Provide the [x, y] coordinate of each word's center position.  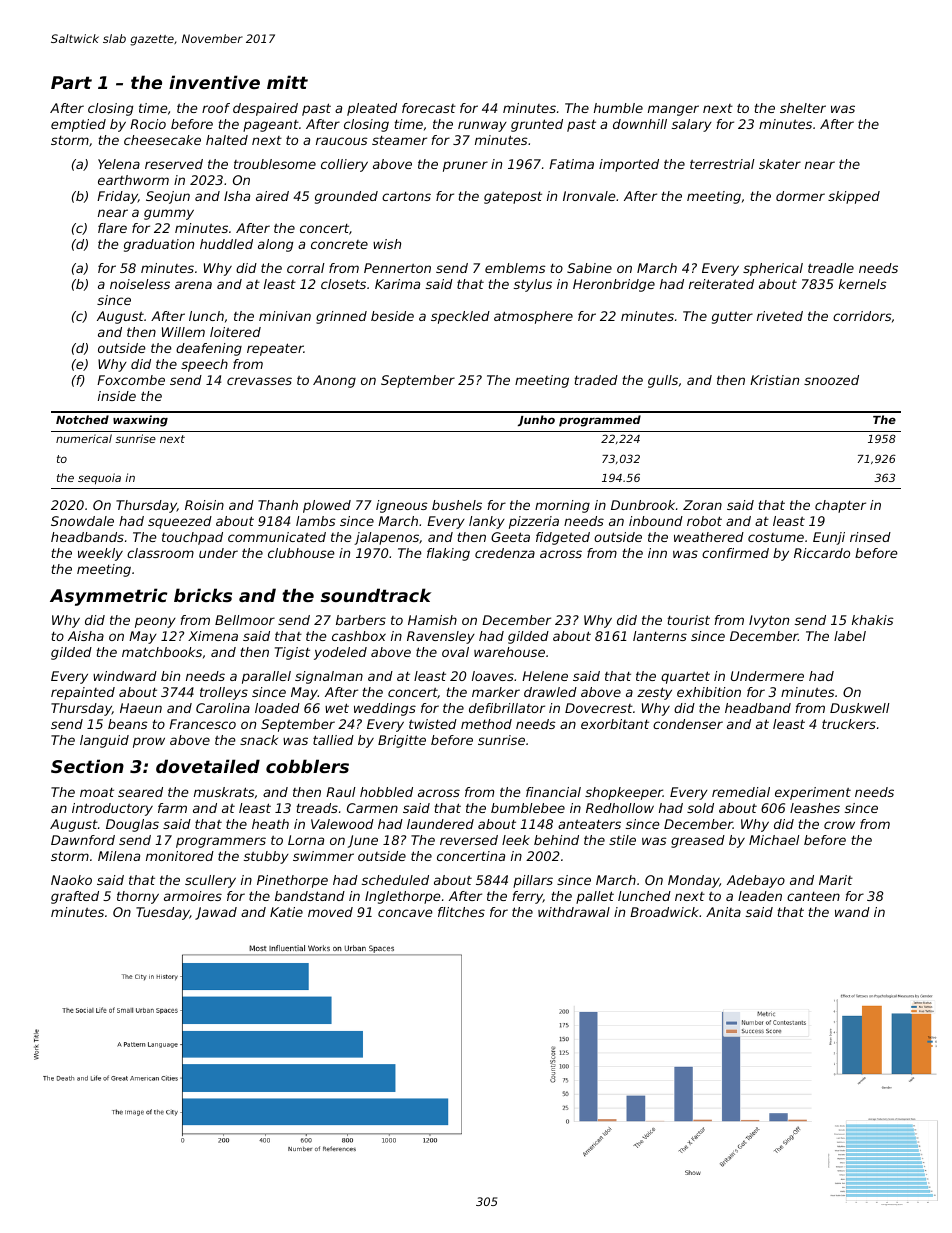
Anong [334, 381]
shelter [803, 108]
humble [618, 108]
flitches [461, 912]
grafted [75, 897]
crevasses [259, 381]
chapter [840, 506]
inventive [214, 82]
